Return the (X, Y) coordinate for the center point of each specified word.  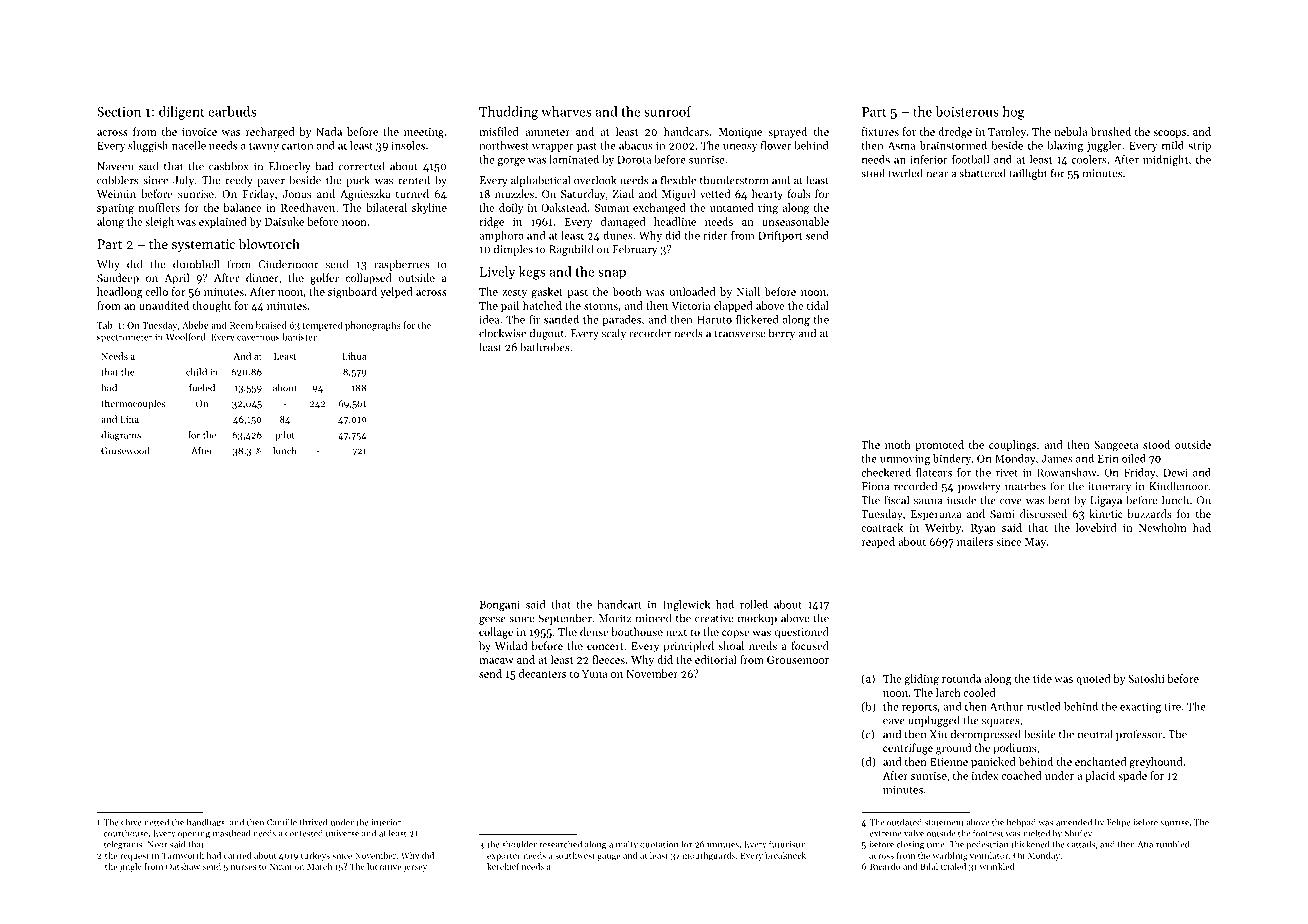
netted (156, 822)
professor (1139, 735)
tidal (818, 305)
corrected (362, 166)
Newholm (1162, 527)
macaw (496, 661)
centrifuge (908, 749)
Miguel (679, 195)
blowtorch (269, 243)
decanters (542, 673)
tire (1172, 706)
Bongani (499, 605)
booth (627, 291)
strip (1199, 147)
